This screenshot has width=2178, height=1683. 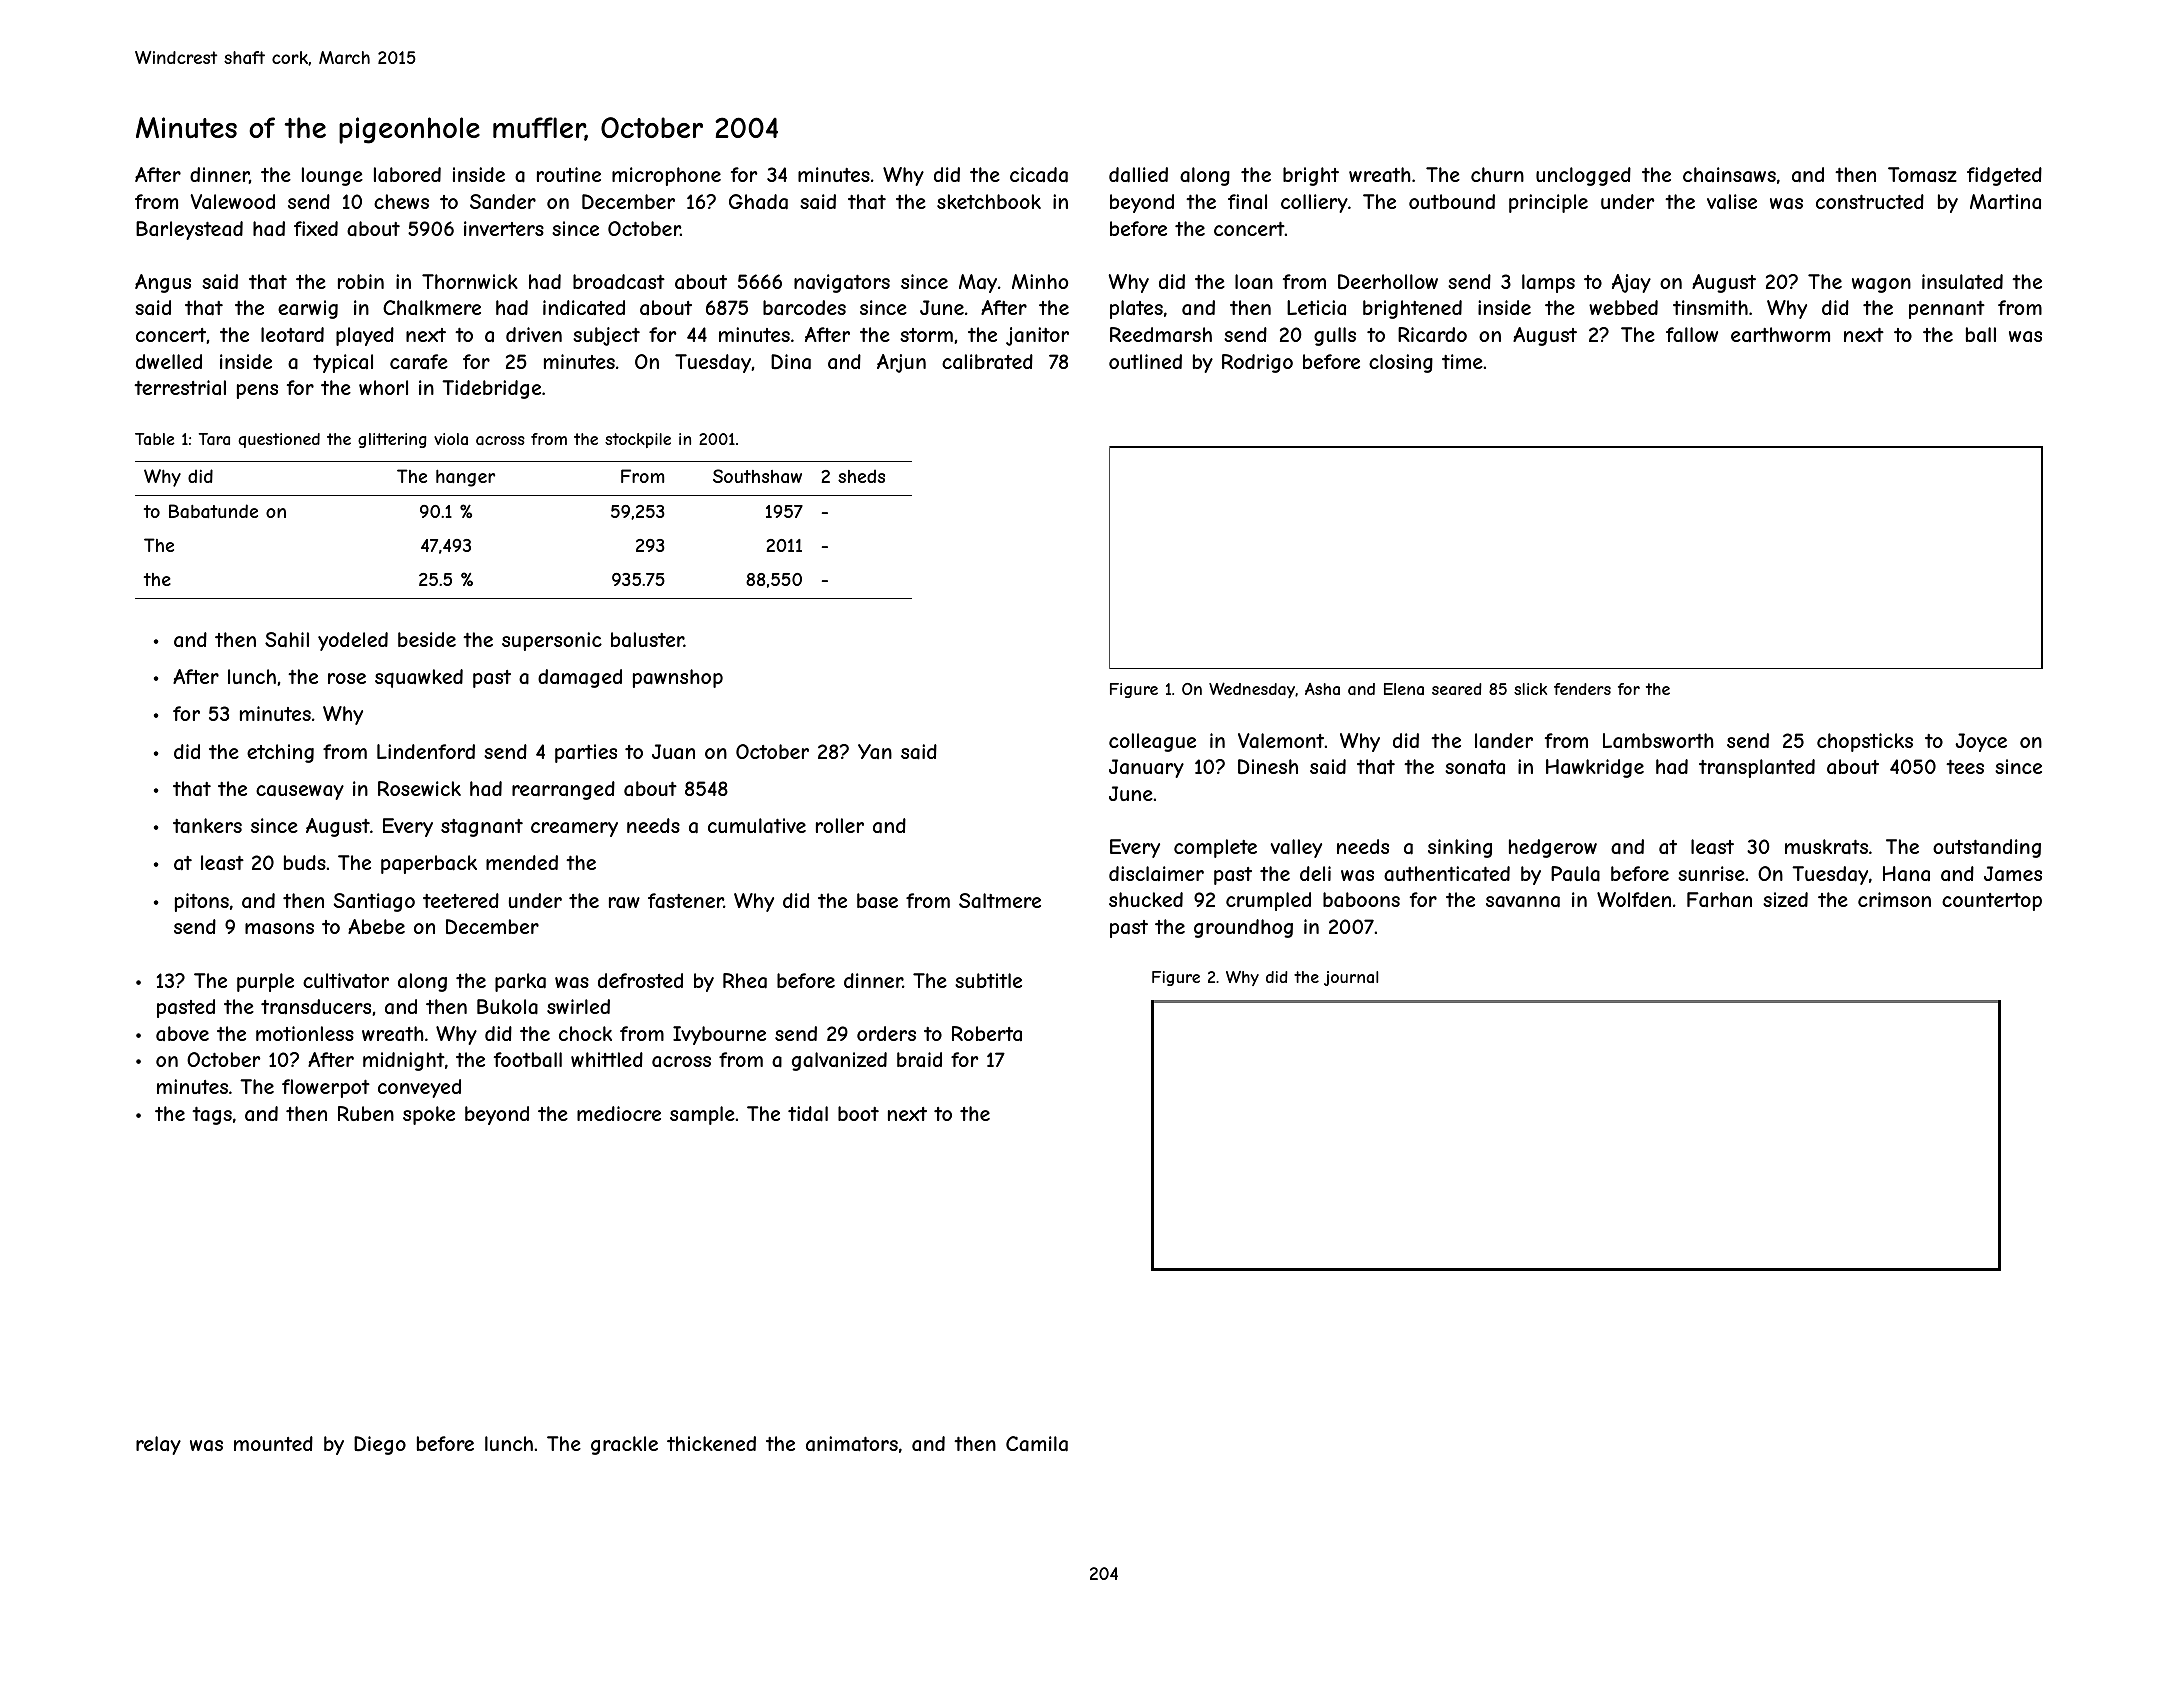 What do you see at coordinates (1037, 1444) in the screenshot?
I see `Camila` at bounding box center [1037, 1444].
